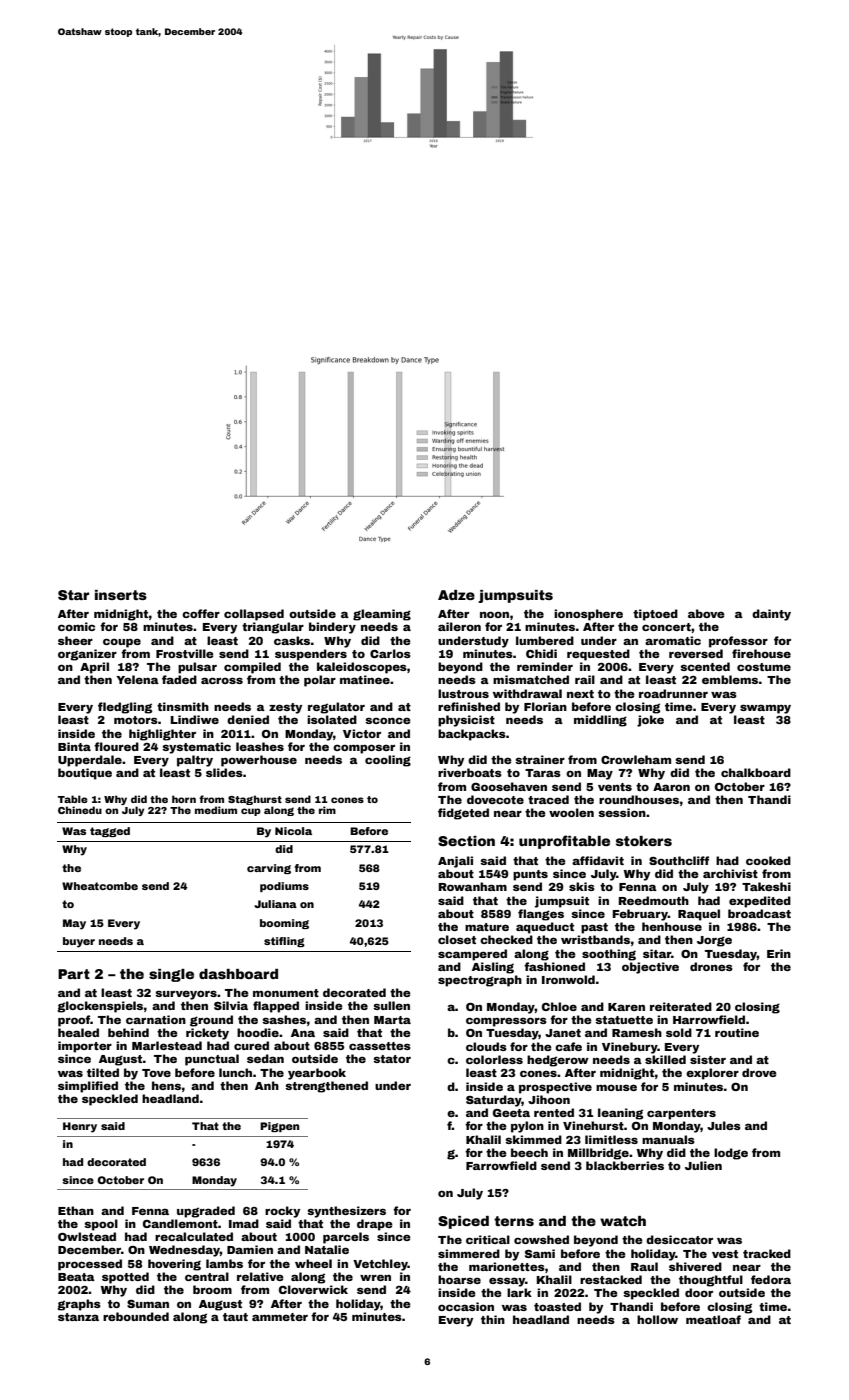 The image size is (849, 1400). What do you see at coordinates (201, 613) in the document?
I see `coffer` at bounding box center [201, 613].
